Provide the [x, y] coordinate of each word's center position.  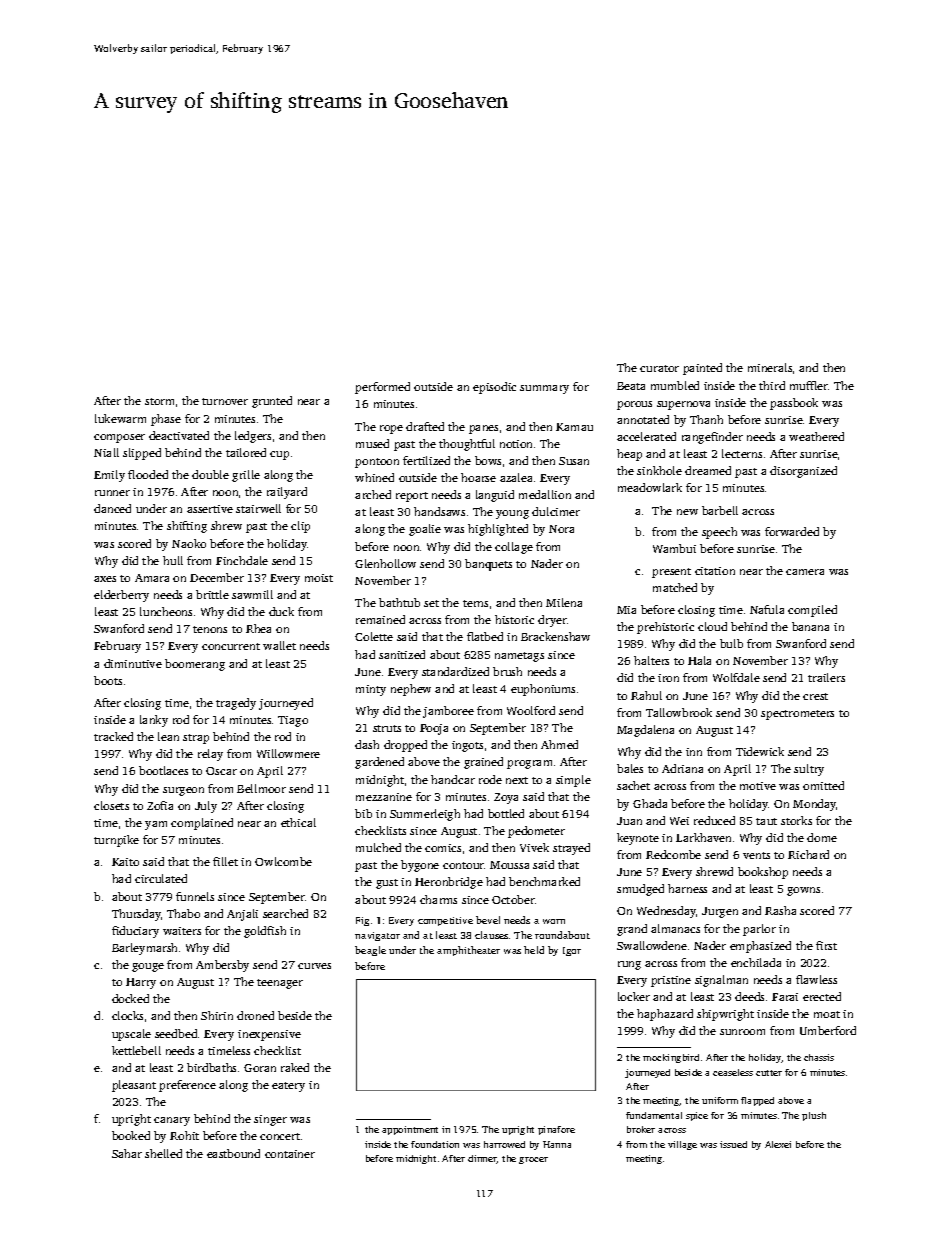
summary [544, 389]
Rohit [184, 1135]
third [772, 385]
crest [815, 696]
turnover [225, 401]
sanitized [402, 654]
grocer [533, 1160]
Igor [572, 951]
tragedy [236, 704]
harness [687, 888]
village [682, 1145]
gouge [148, 967]
